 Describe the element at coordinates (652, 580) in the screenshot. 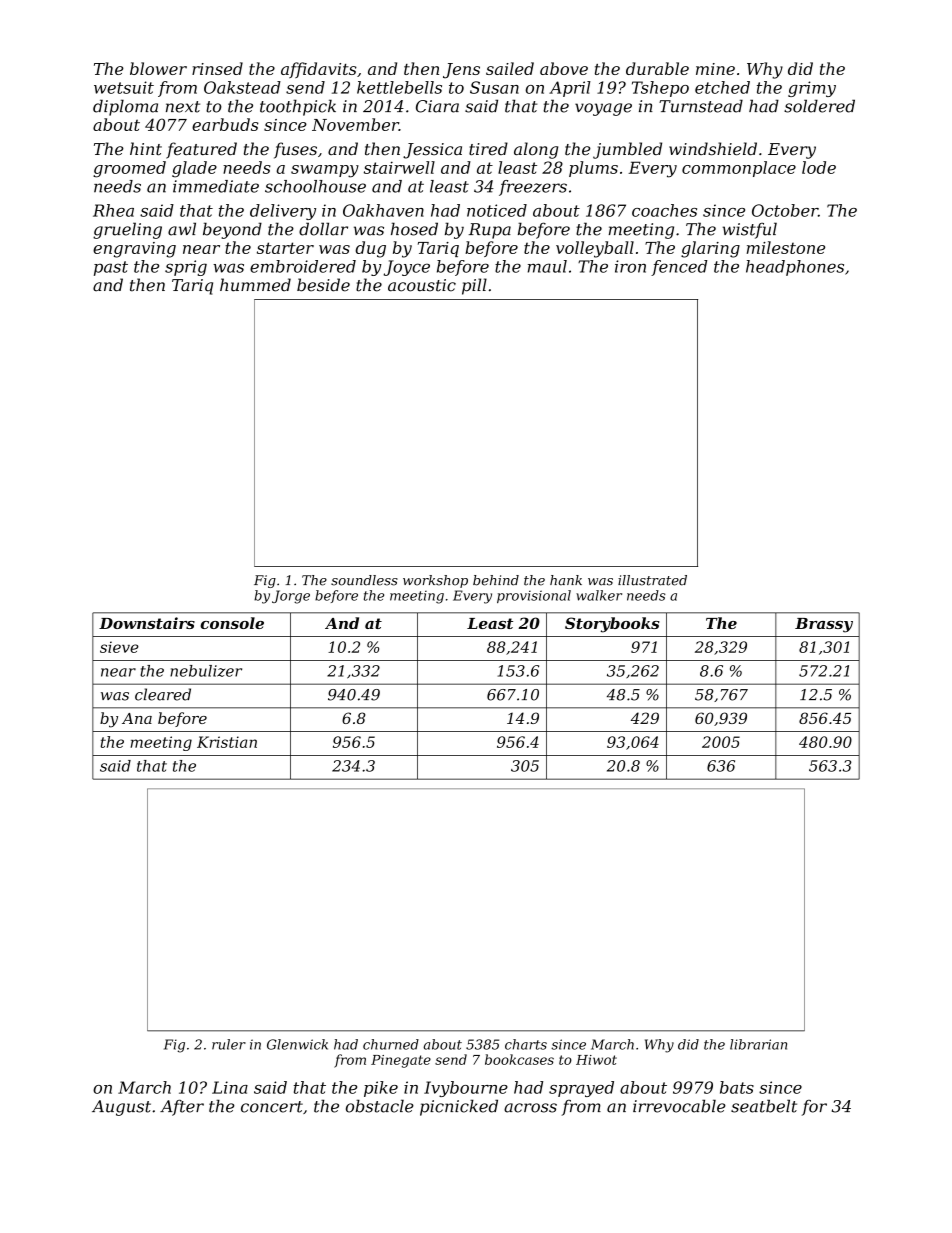

I see `illustrated` at that location.
